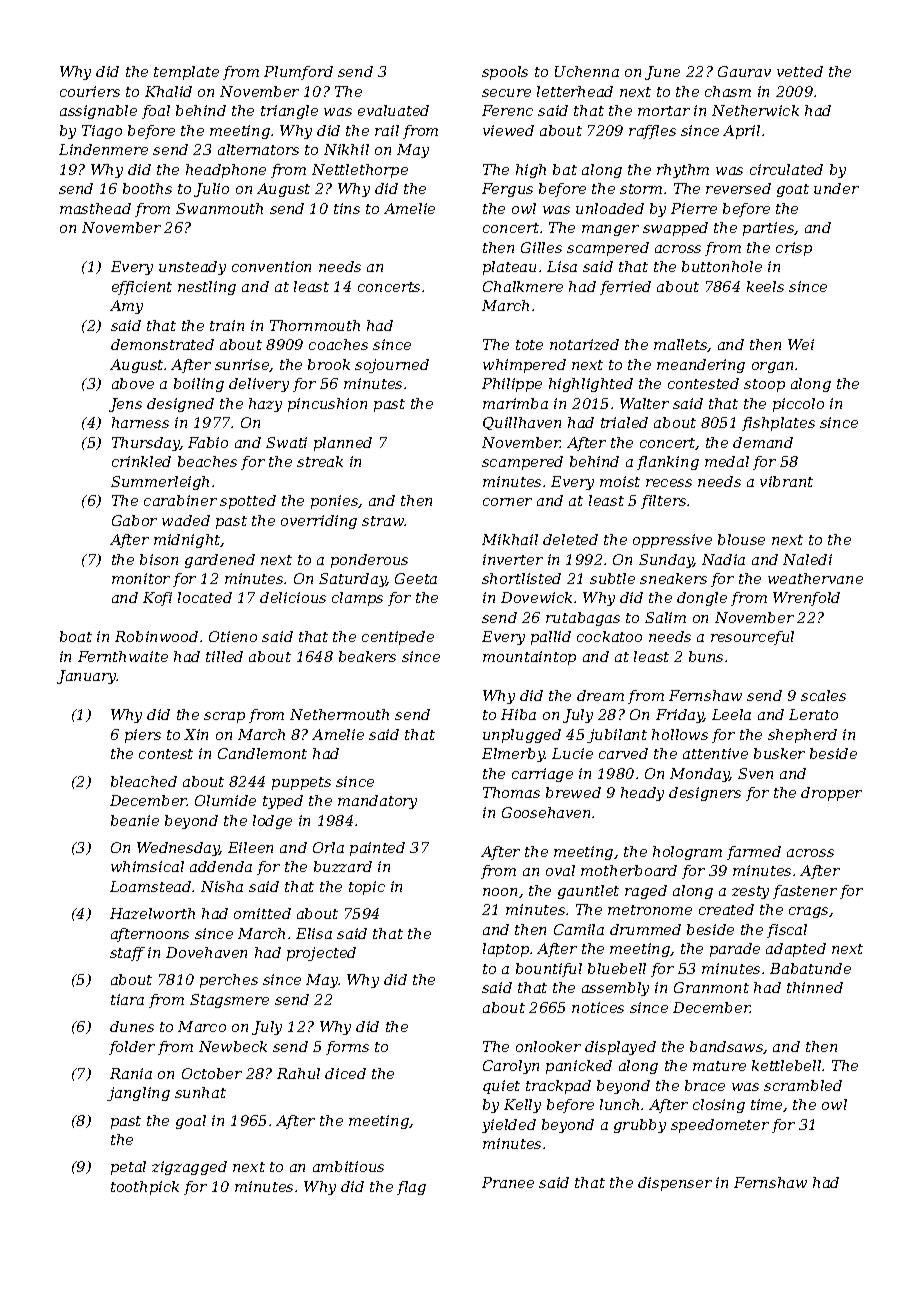  Describe the element at coordinates (588, 892) in the image. I see `gauntlet` at that location.
